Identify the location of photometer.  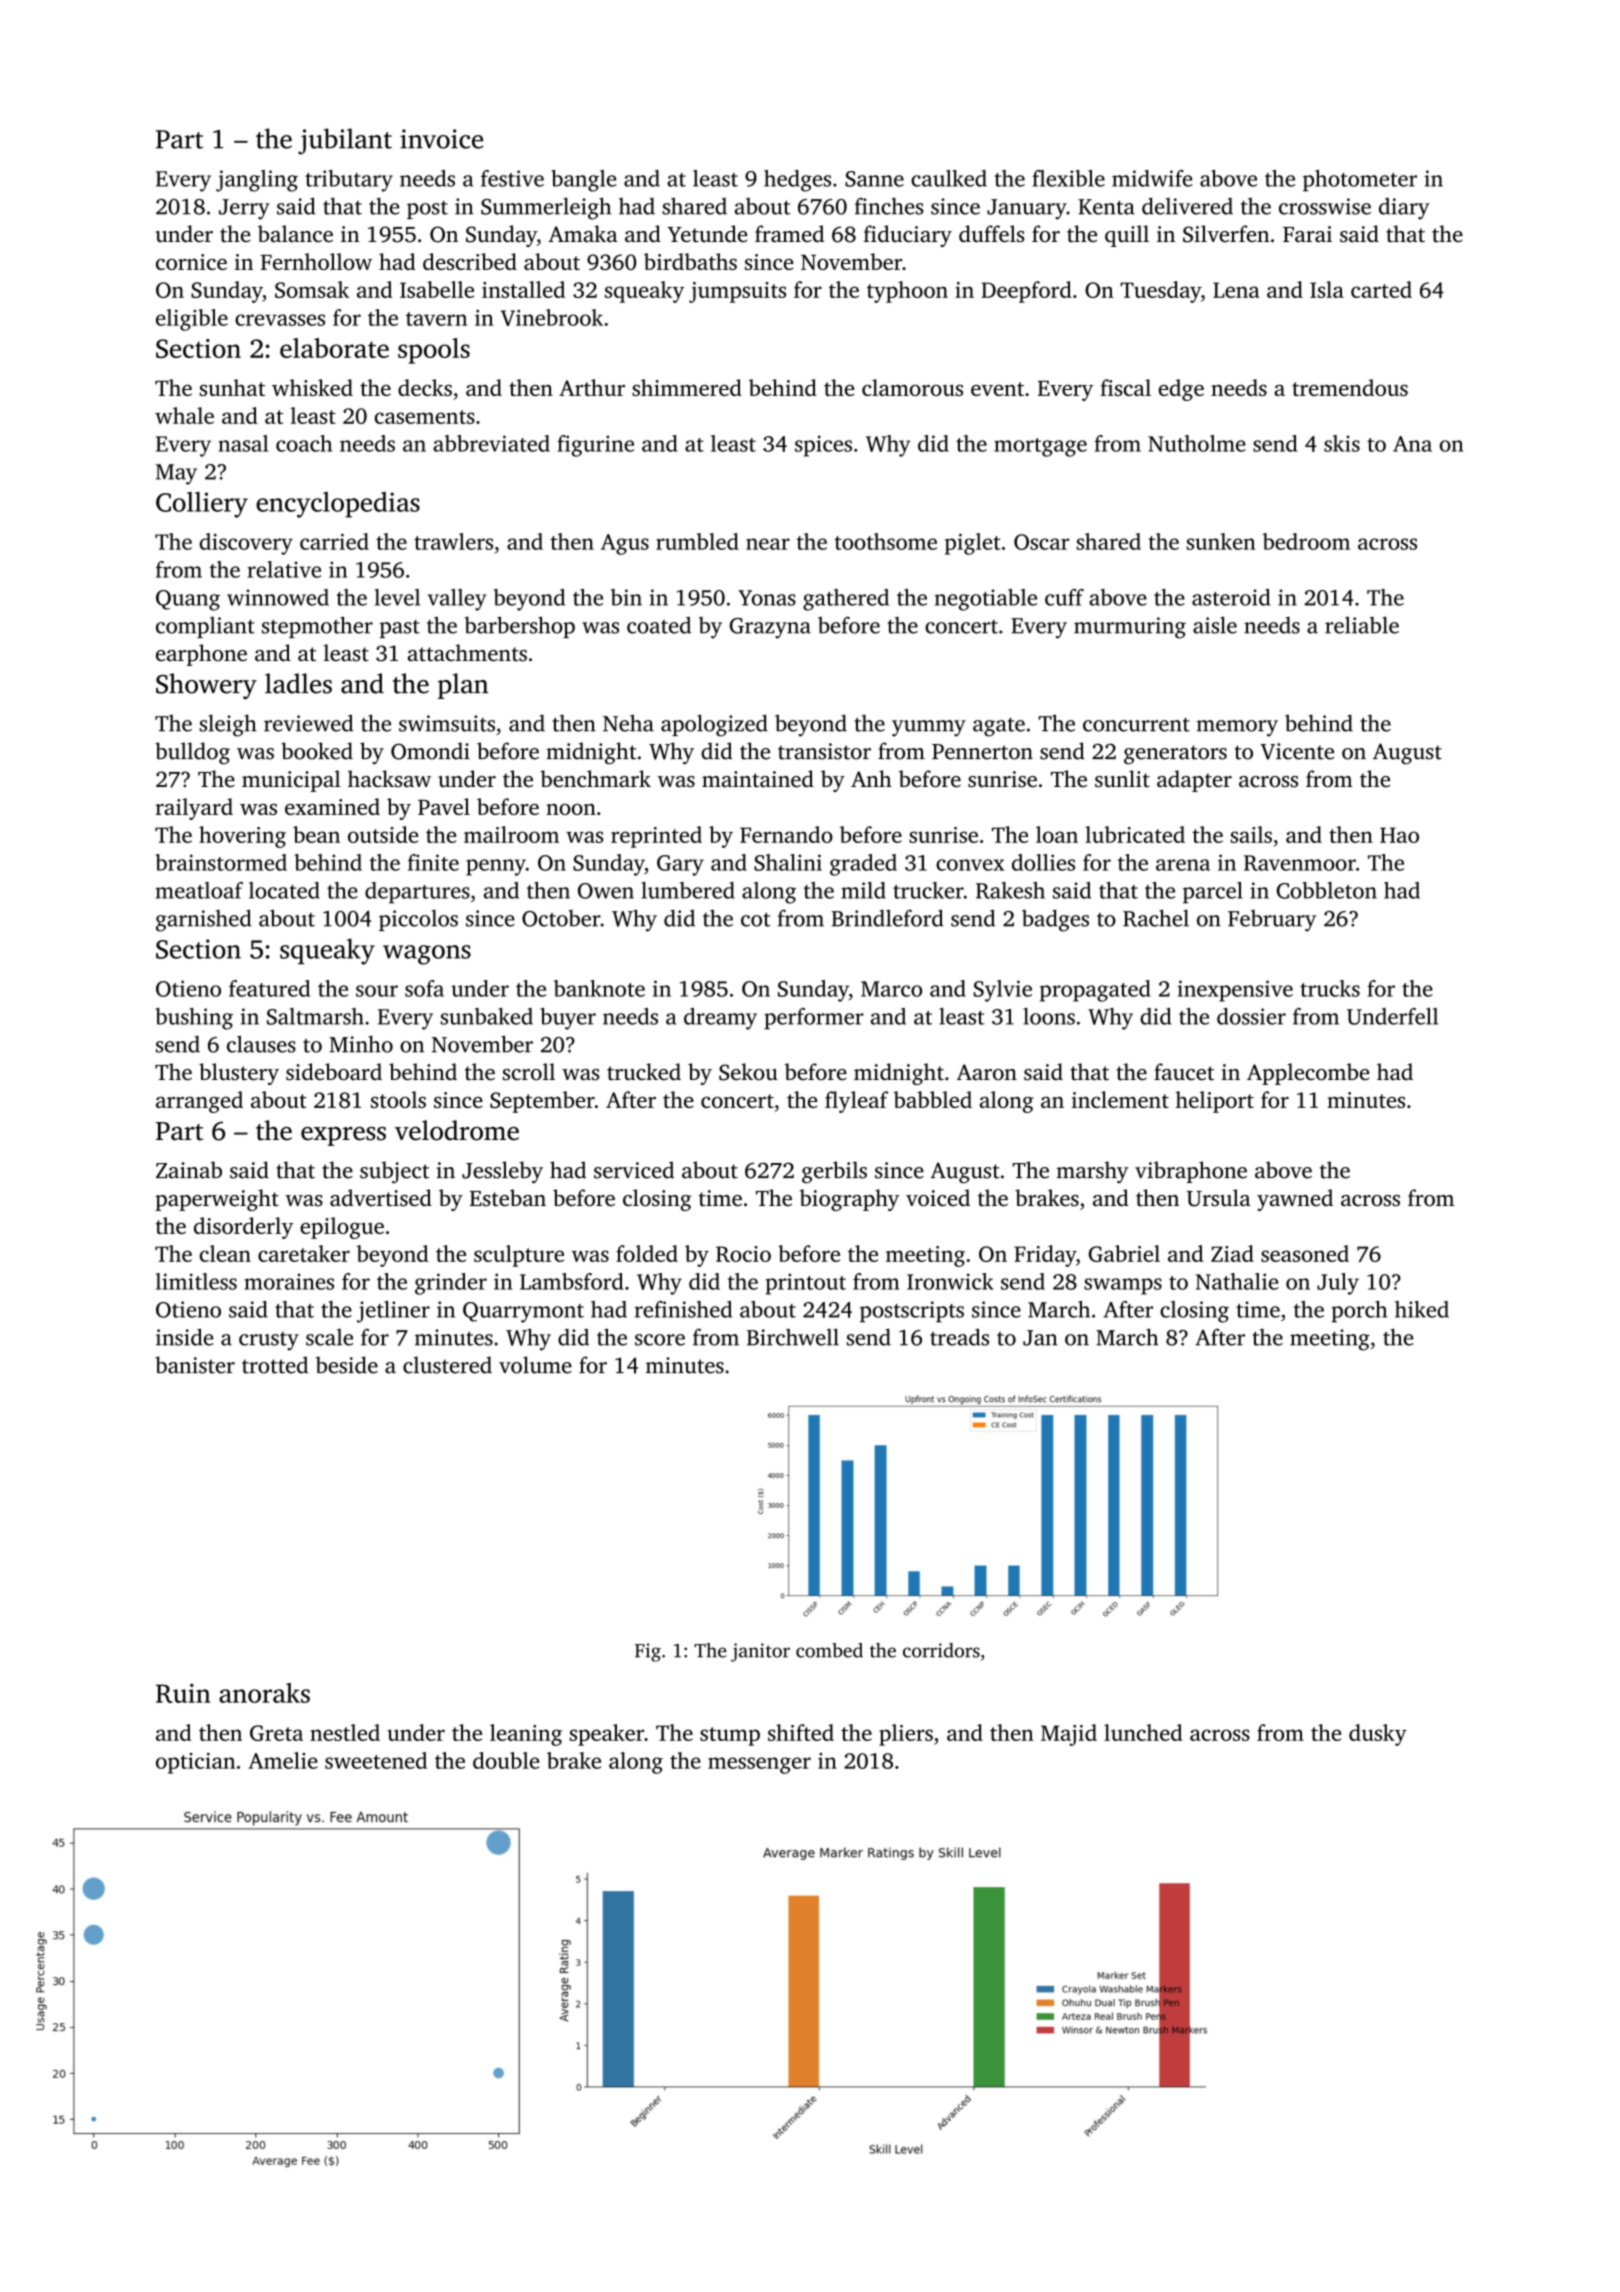
(1360, 181).
